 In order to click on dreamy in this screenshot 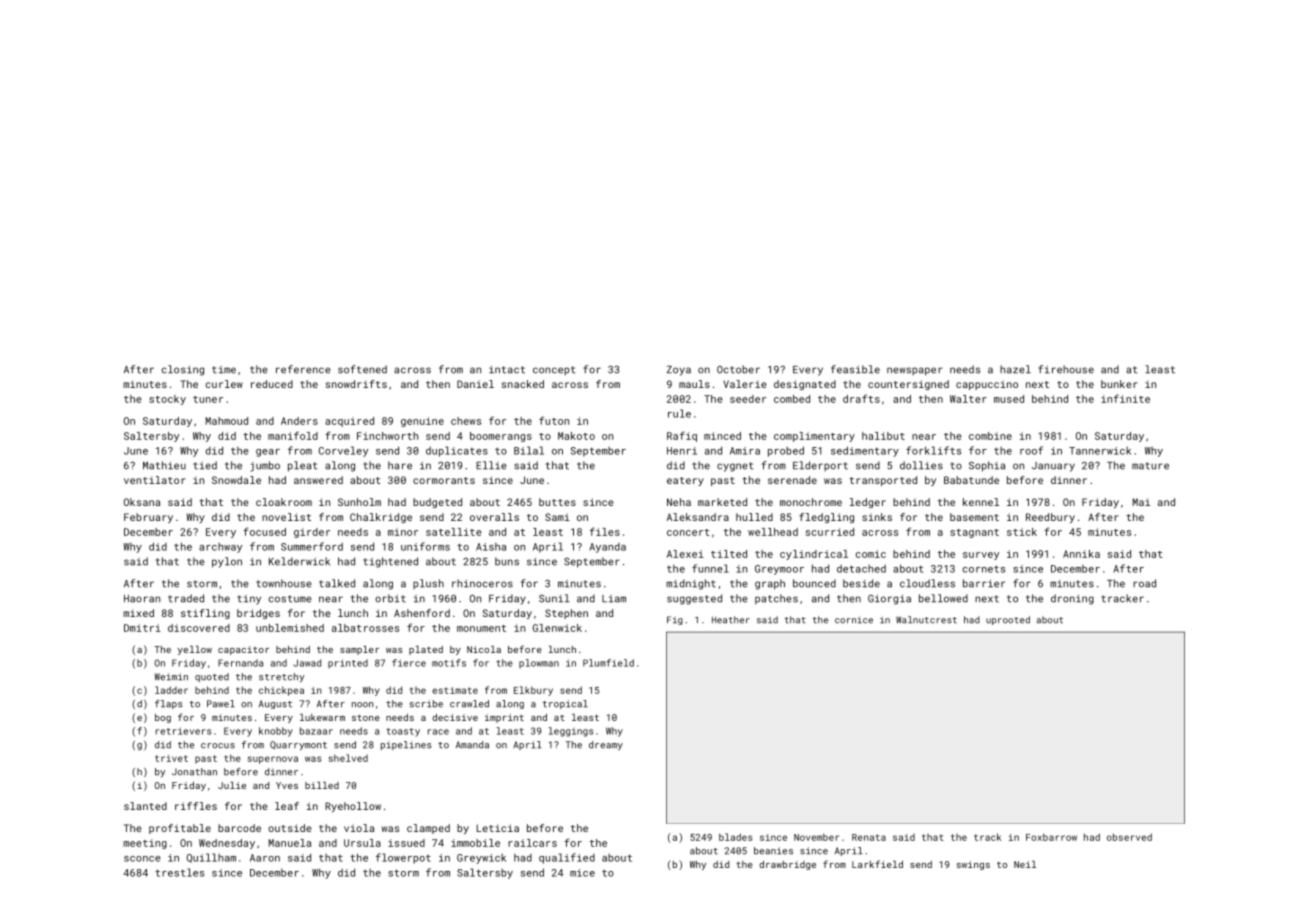, I will do `click(606, 746)`.
